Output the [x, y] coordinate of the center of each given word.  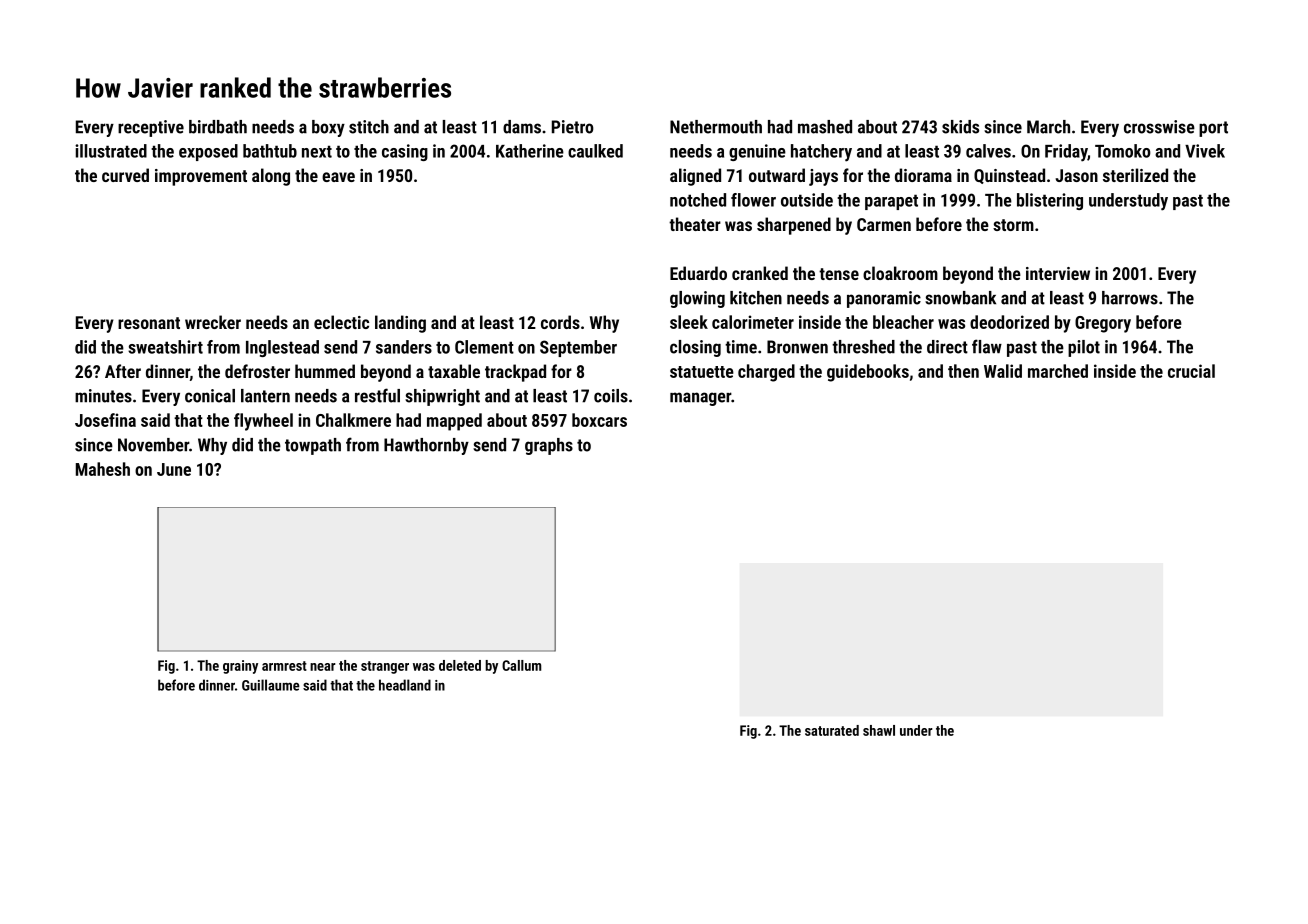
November [153, 445]
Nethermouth [716, 127]
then [963, 371]
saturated [832, 730]
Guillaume [271, 685]
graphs [549, 446]
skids [960, 127]
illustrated [111, 151]
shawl [879, 730]
